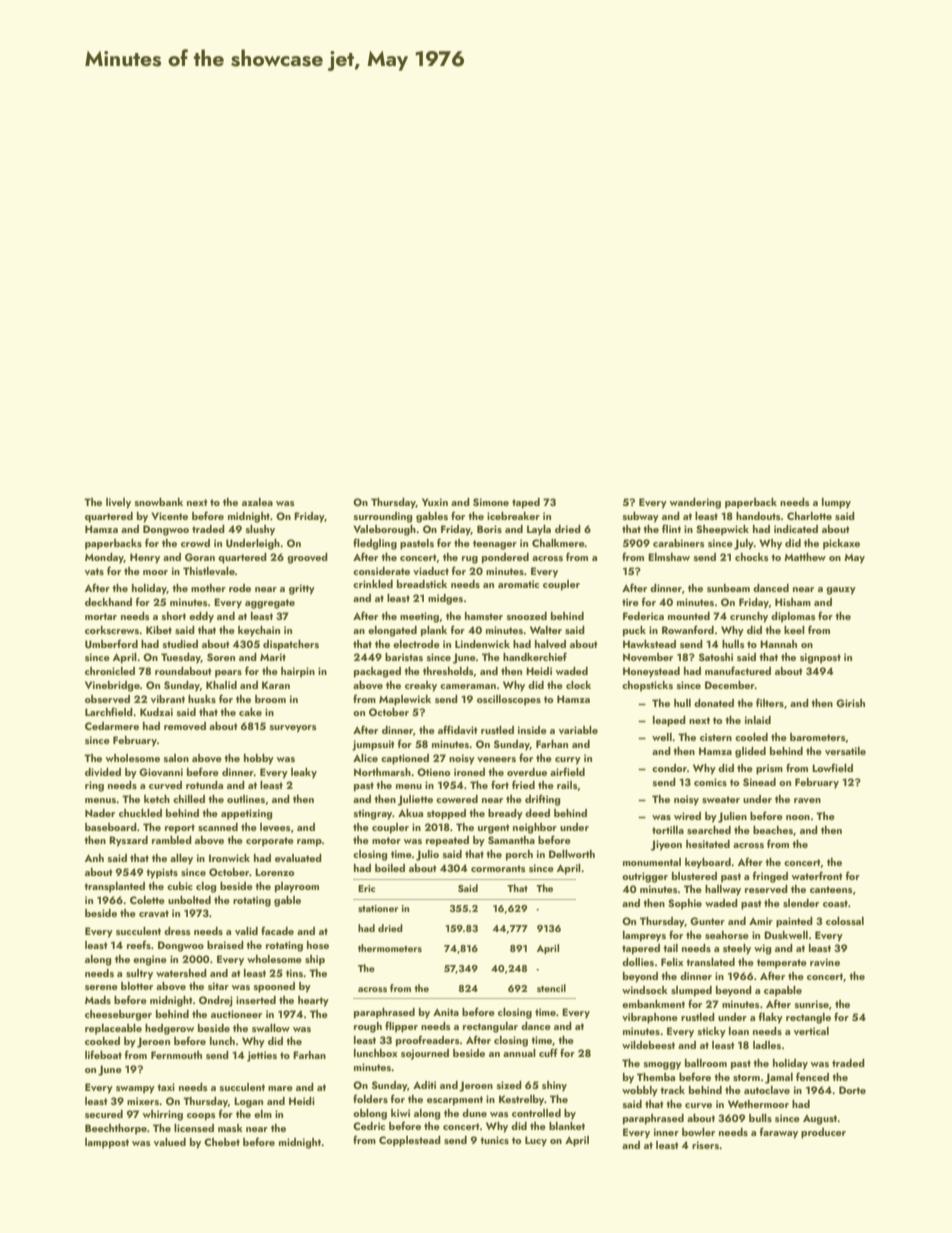 The height and width of the image is (1233, 952). Describe the element at coordinates (94, 571) in the image. I see `vats` at that location.
